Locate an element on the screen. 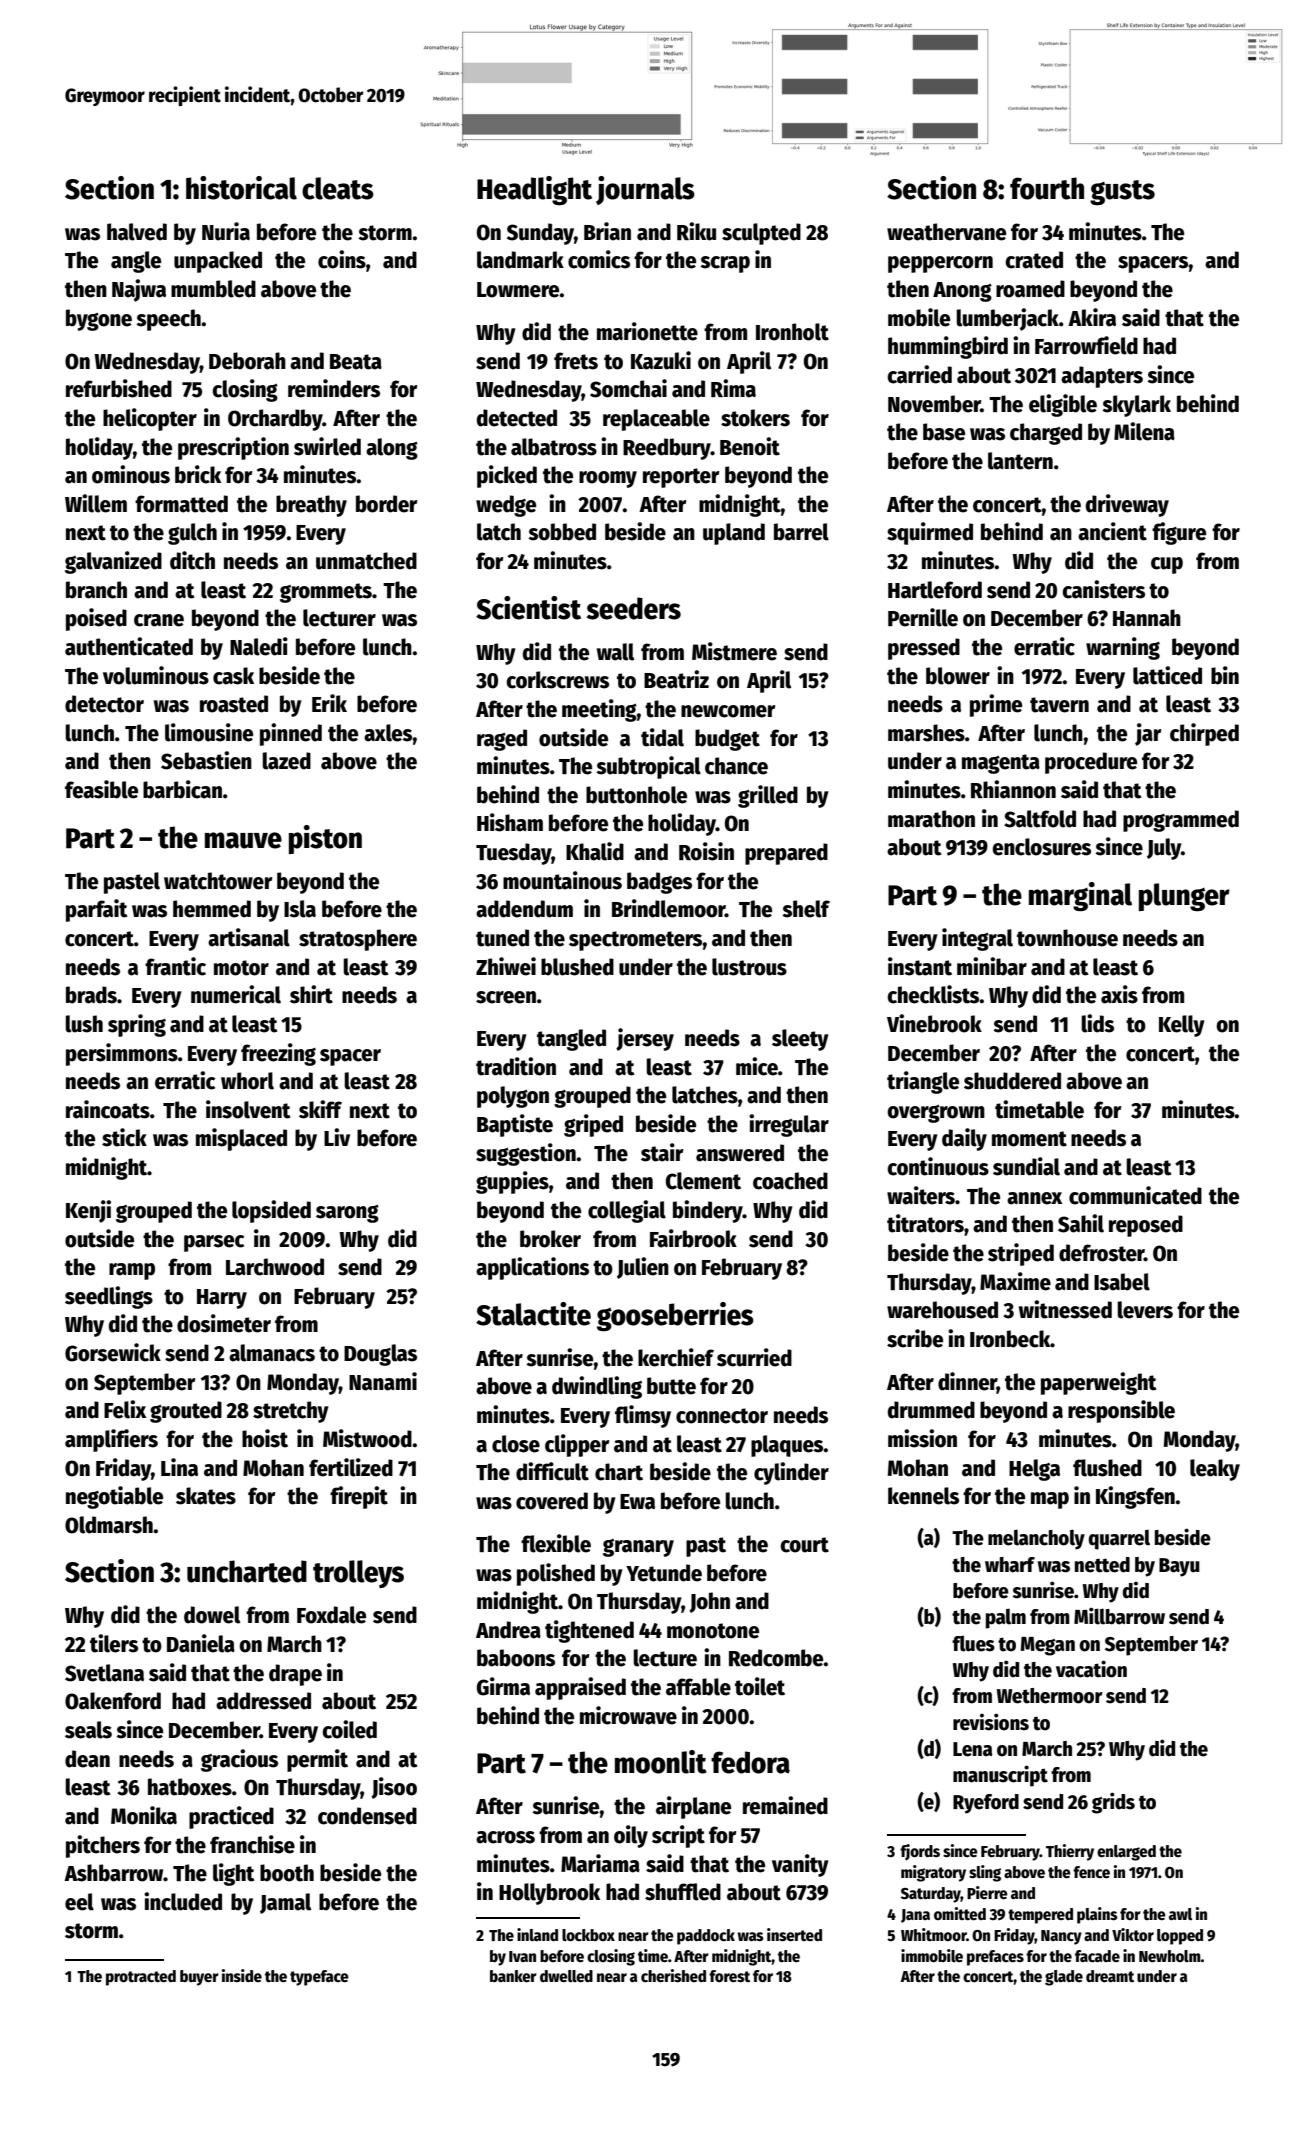 The height and width of the screenshot is (2149, 1305). remained is located at coordinates (785, 1805).
